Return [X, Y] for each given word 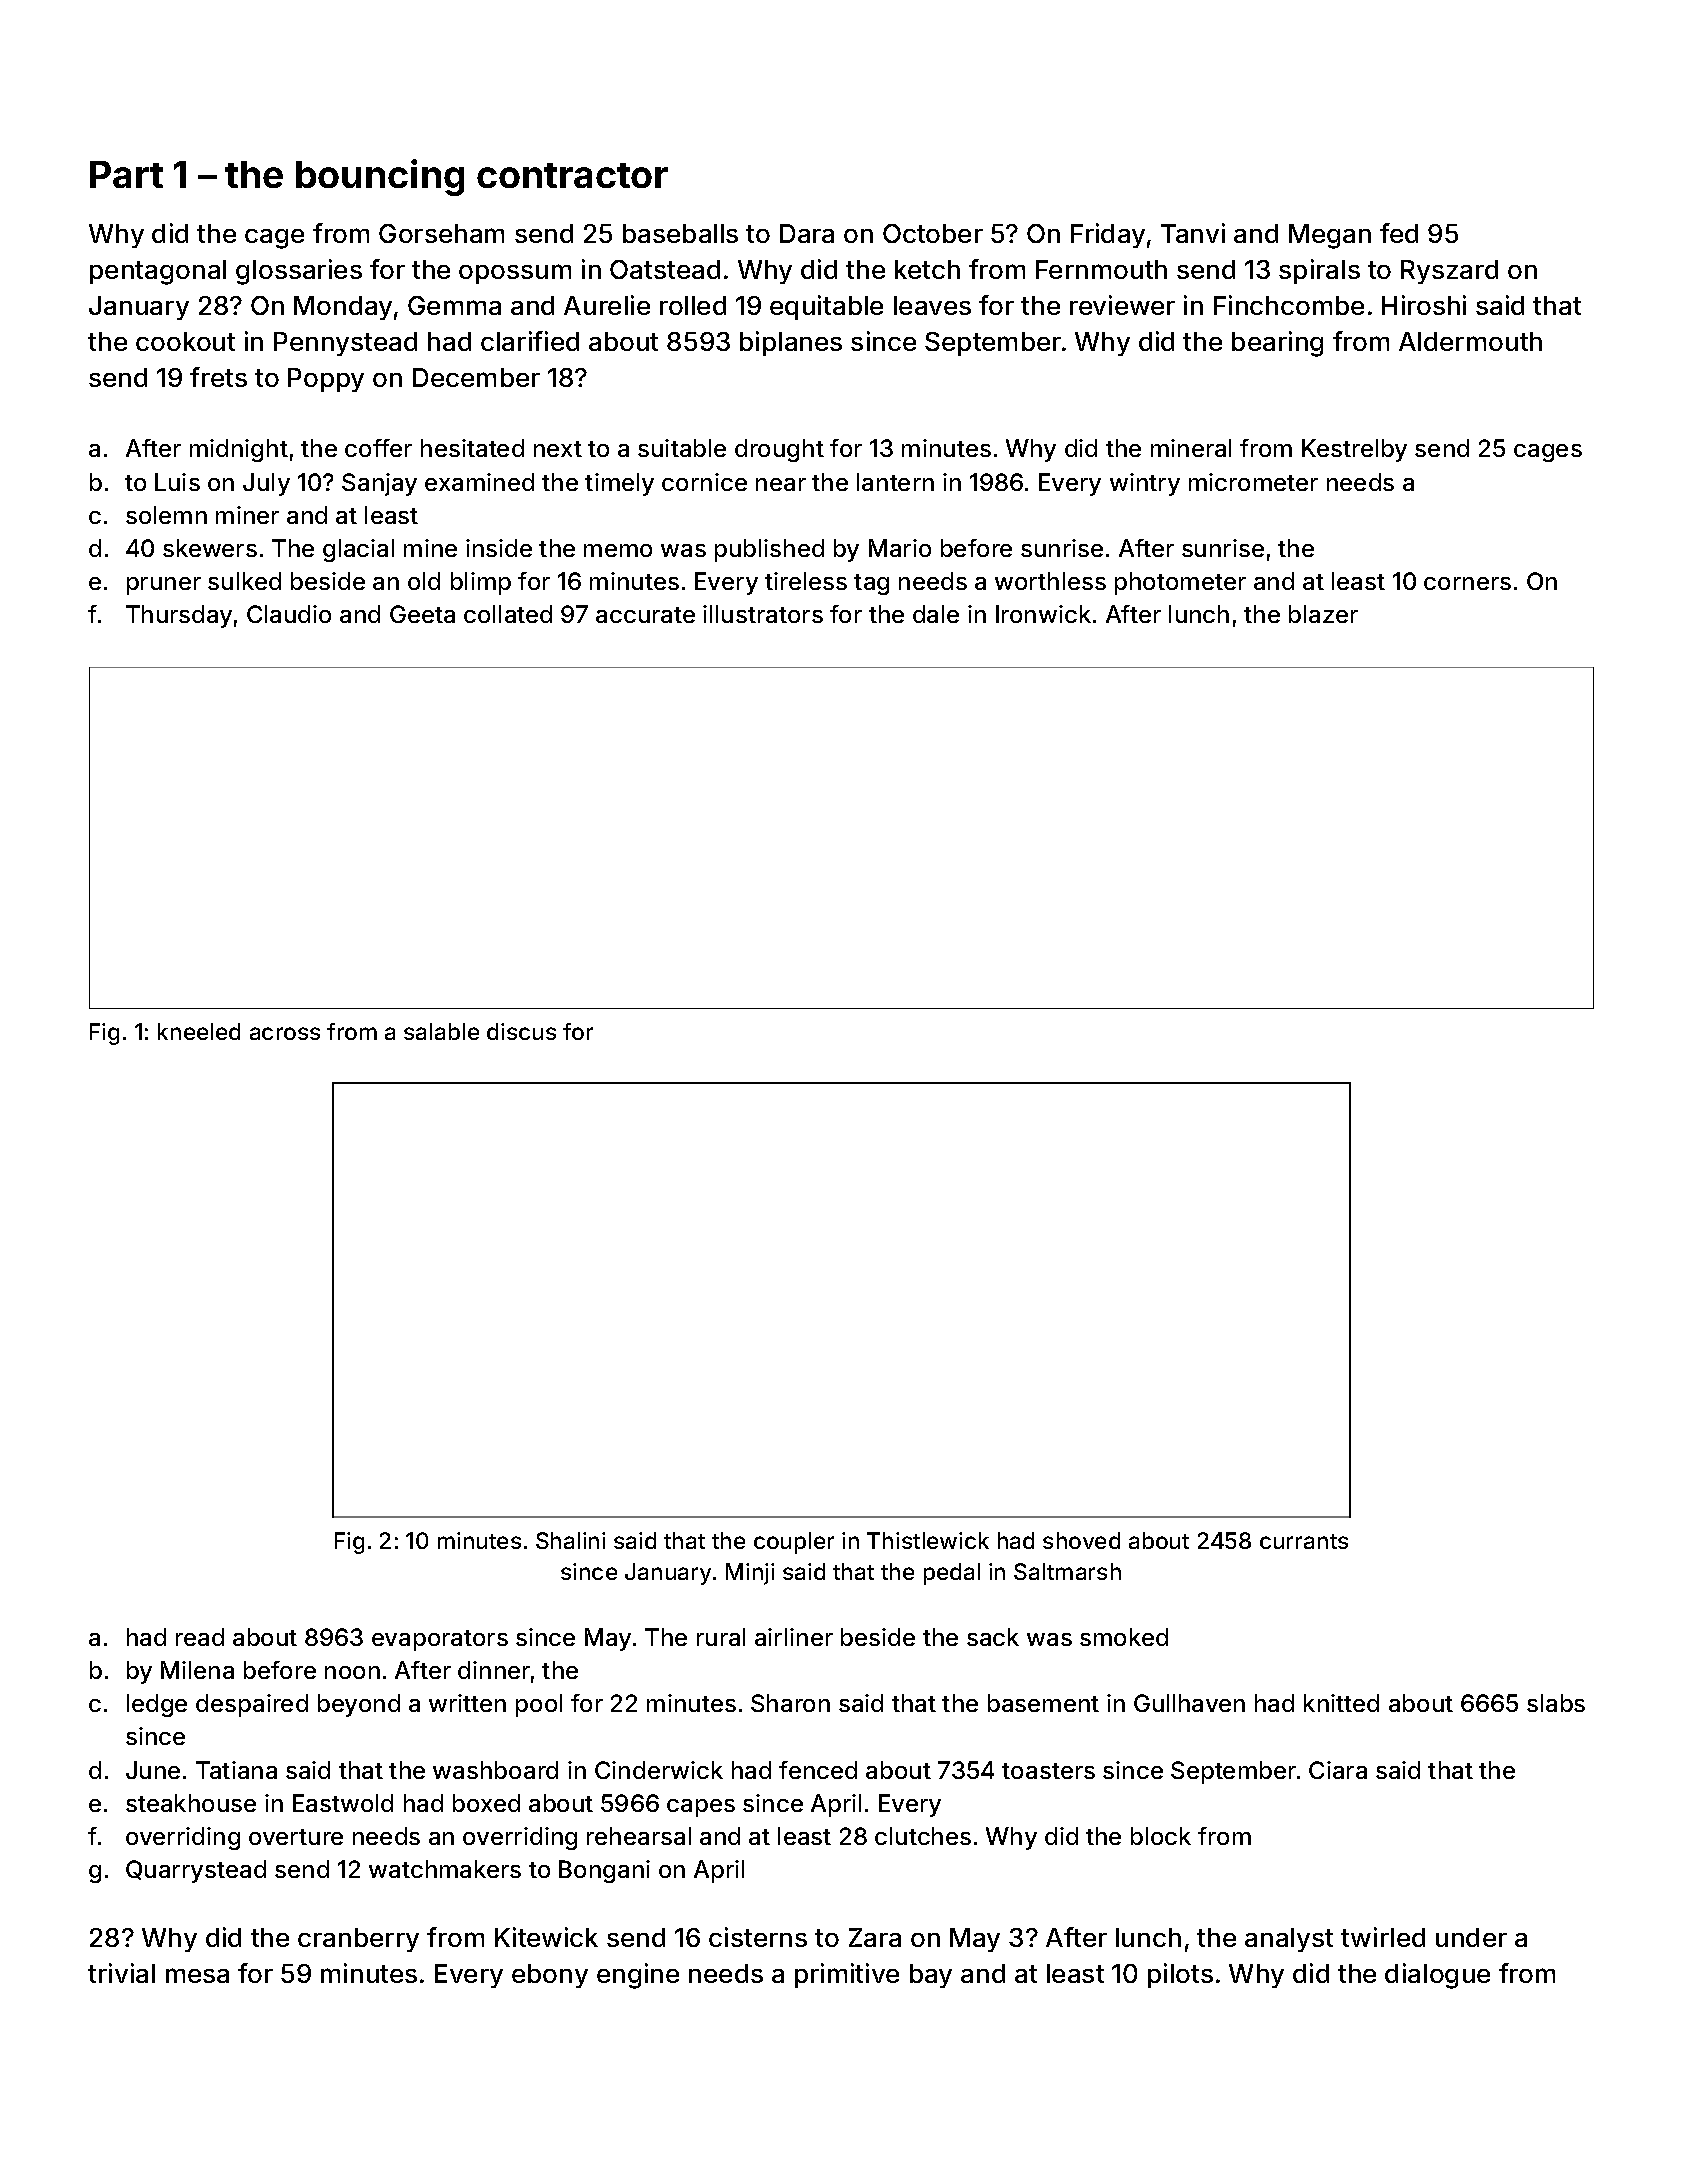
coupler [794, 1543]
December [476, 377]
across [285, 1033]
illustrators [763, 614]
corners [1467, 583]
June [153, 1770]
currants [1304, 1541]
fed [1399, 233]
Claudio [289, 614]
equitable [826, 307]
